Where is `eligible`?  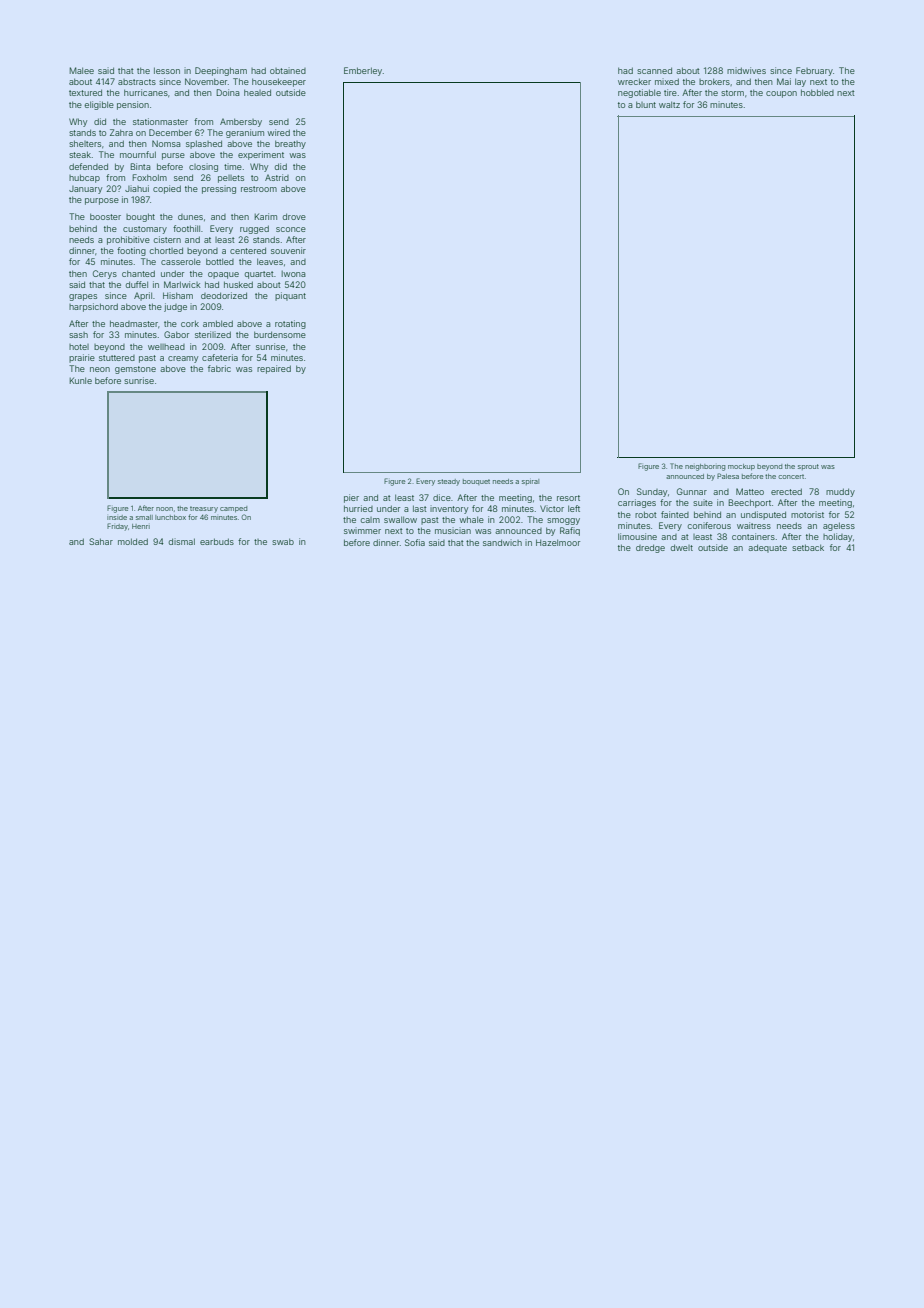 eligible is located at coordinates (99, 105).
